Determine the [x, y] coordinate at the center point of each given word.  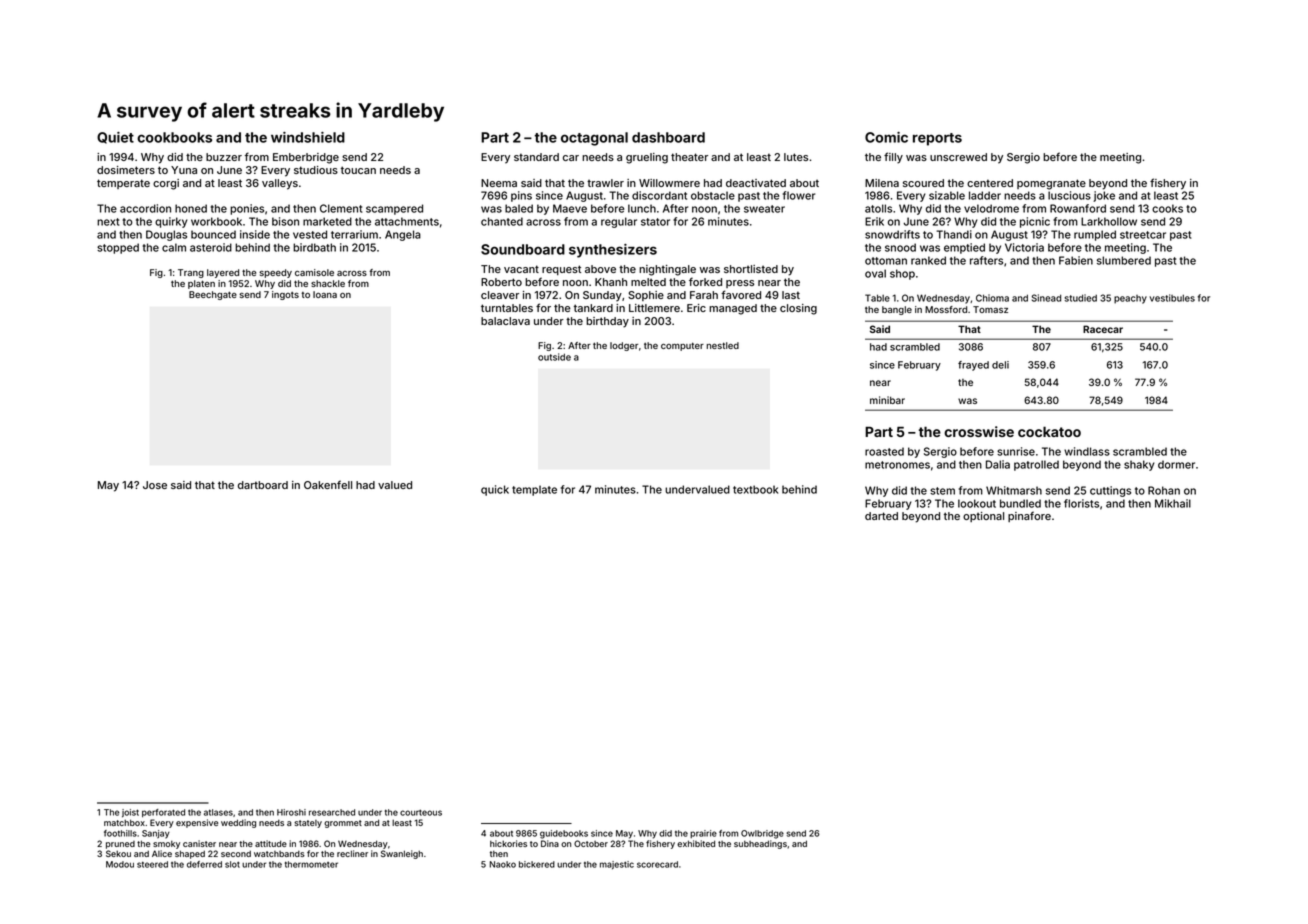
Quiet [115, 138]
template [534, 490]
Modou [120, 864]
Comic [886, 137]
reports [937, 139]
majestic [617, 865]
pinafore [1029, 516]
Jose [155, 485]
